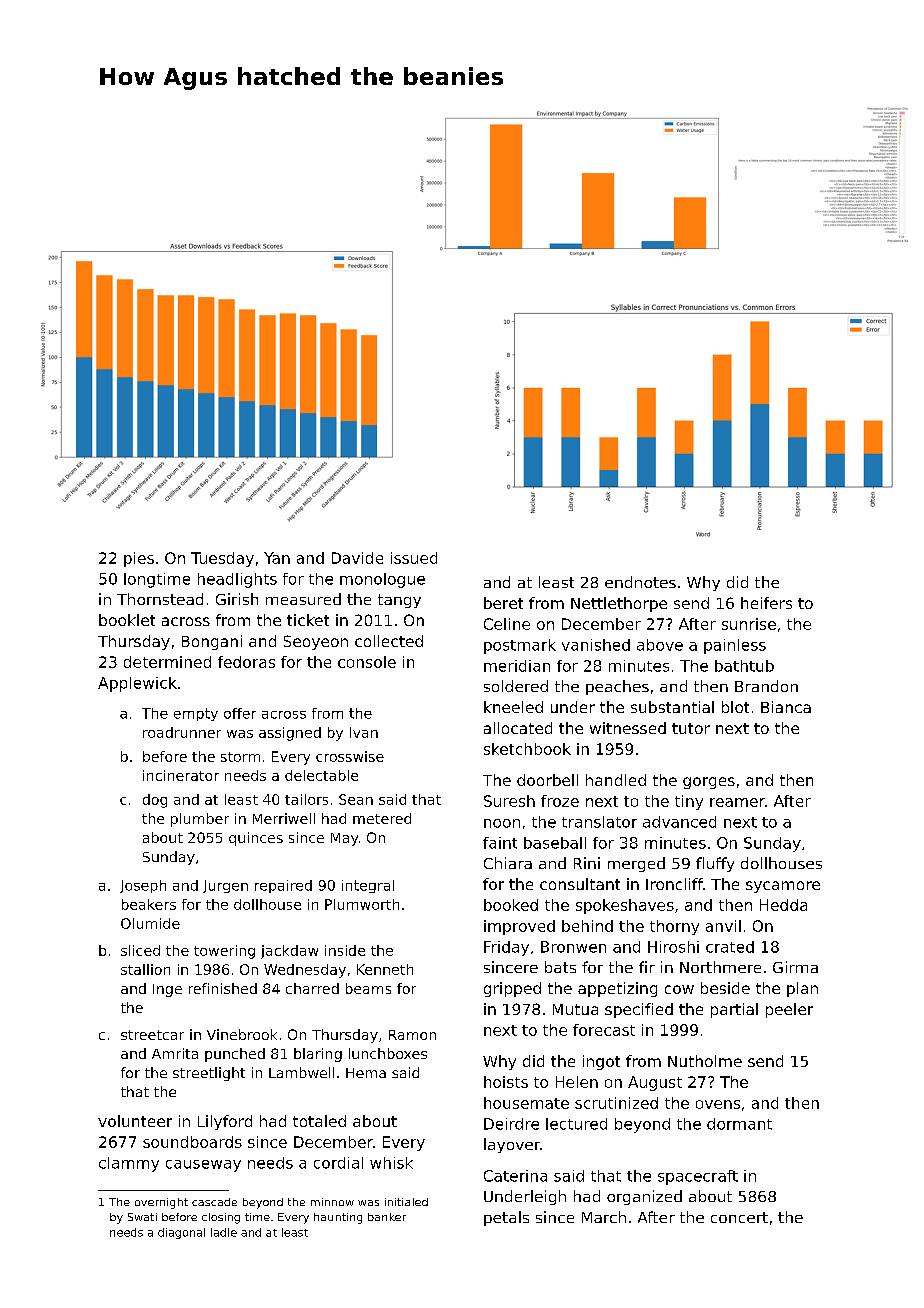 The width and height of the screenshot is (924, 1308). What do you see at coordinates (155, 801) in the screenshot?
I see `dog` at bounding box center [155, 801].
